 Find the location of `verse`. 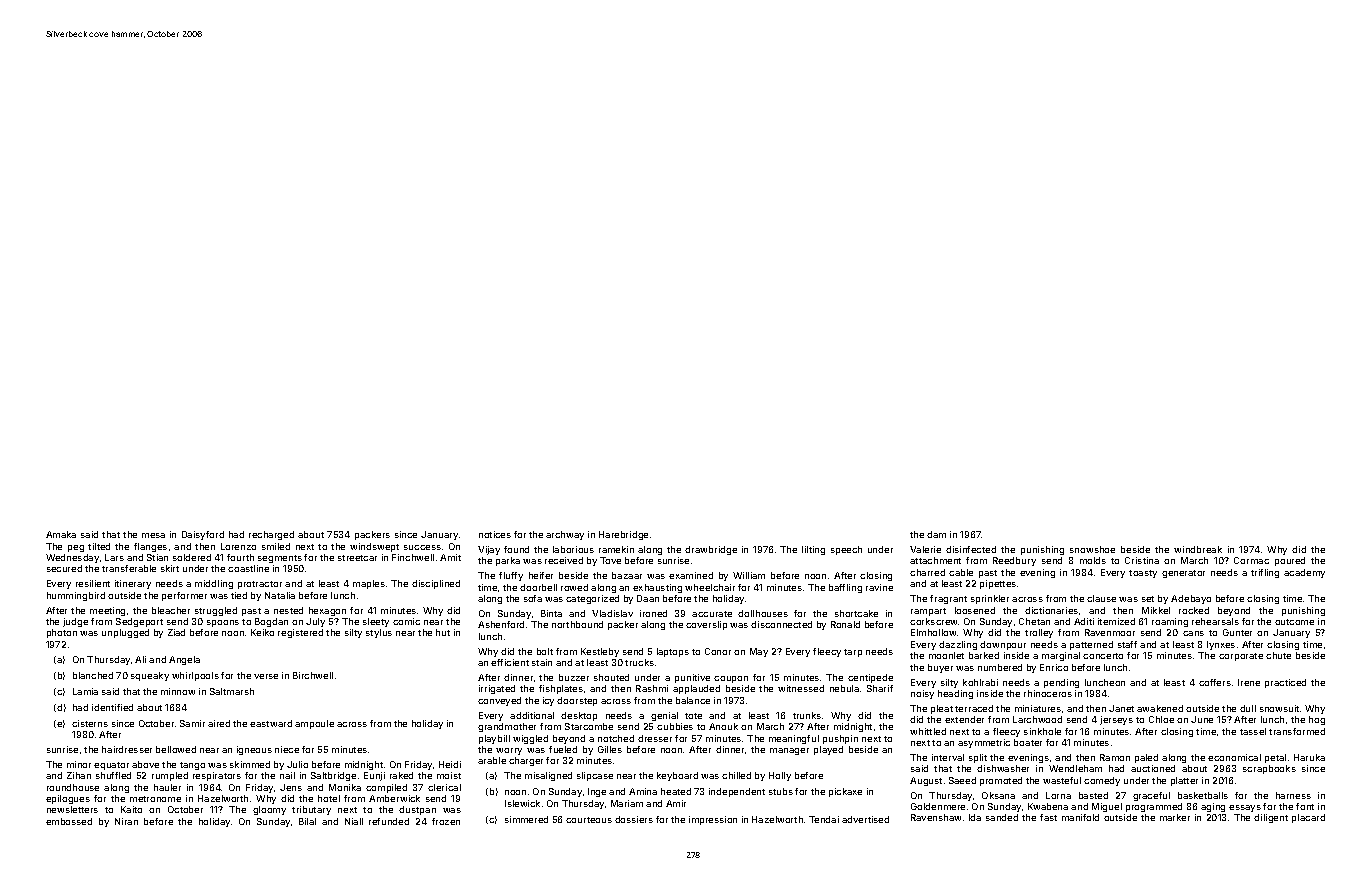

verse is located at coordinates (266, 676).
